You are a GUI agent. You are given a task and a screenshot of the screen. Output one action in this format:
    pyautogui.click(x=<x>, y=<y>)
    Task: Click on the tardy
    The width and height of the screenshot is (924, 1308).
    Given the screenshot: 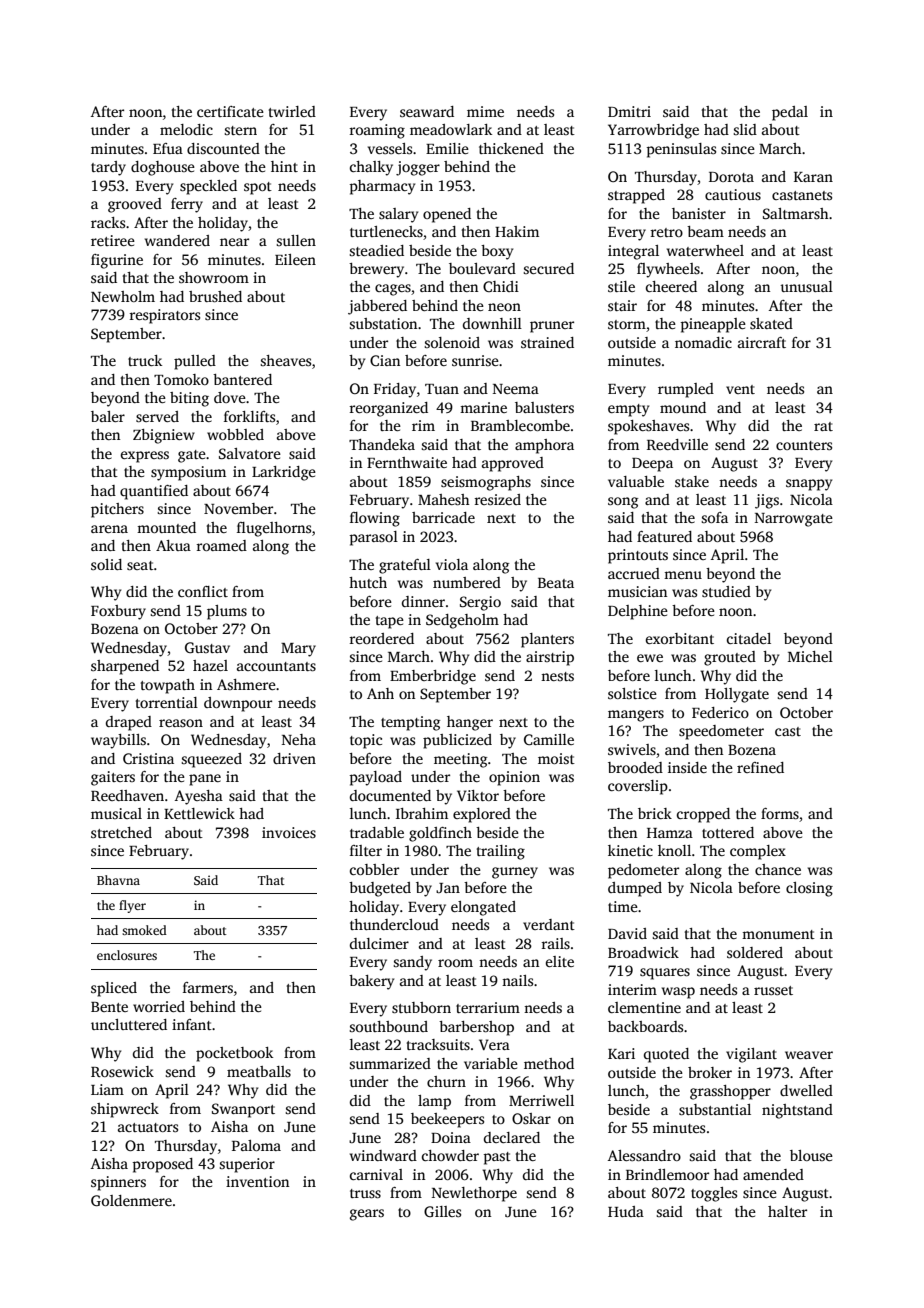 What is the action you would take?
    pyautogui.click(x=108, y=168)
